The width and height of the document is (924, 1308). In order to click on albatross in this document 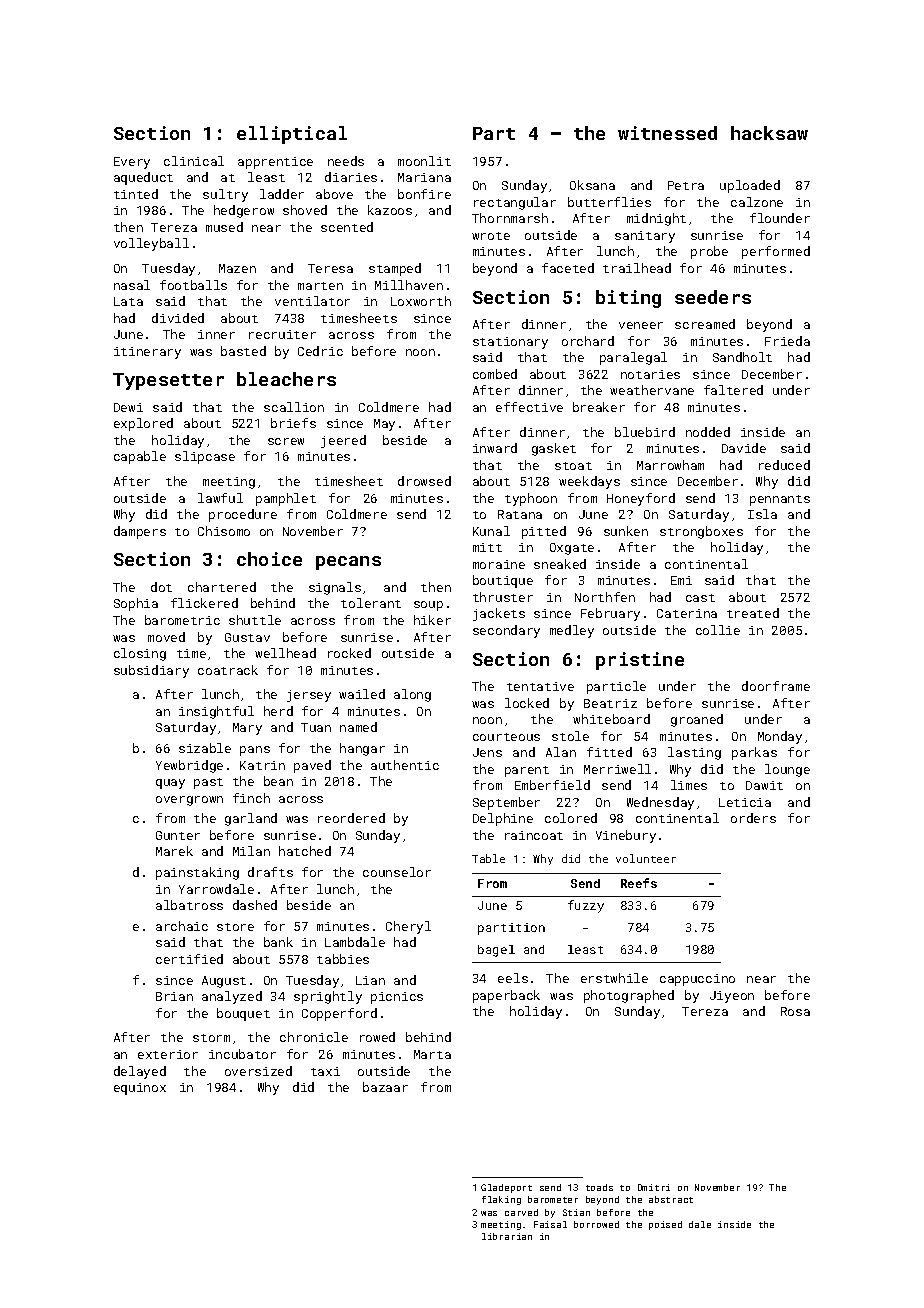, I will do `click(189, 905)`.
